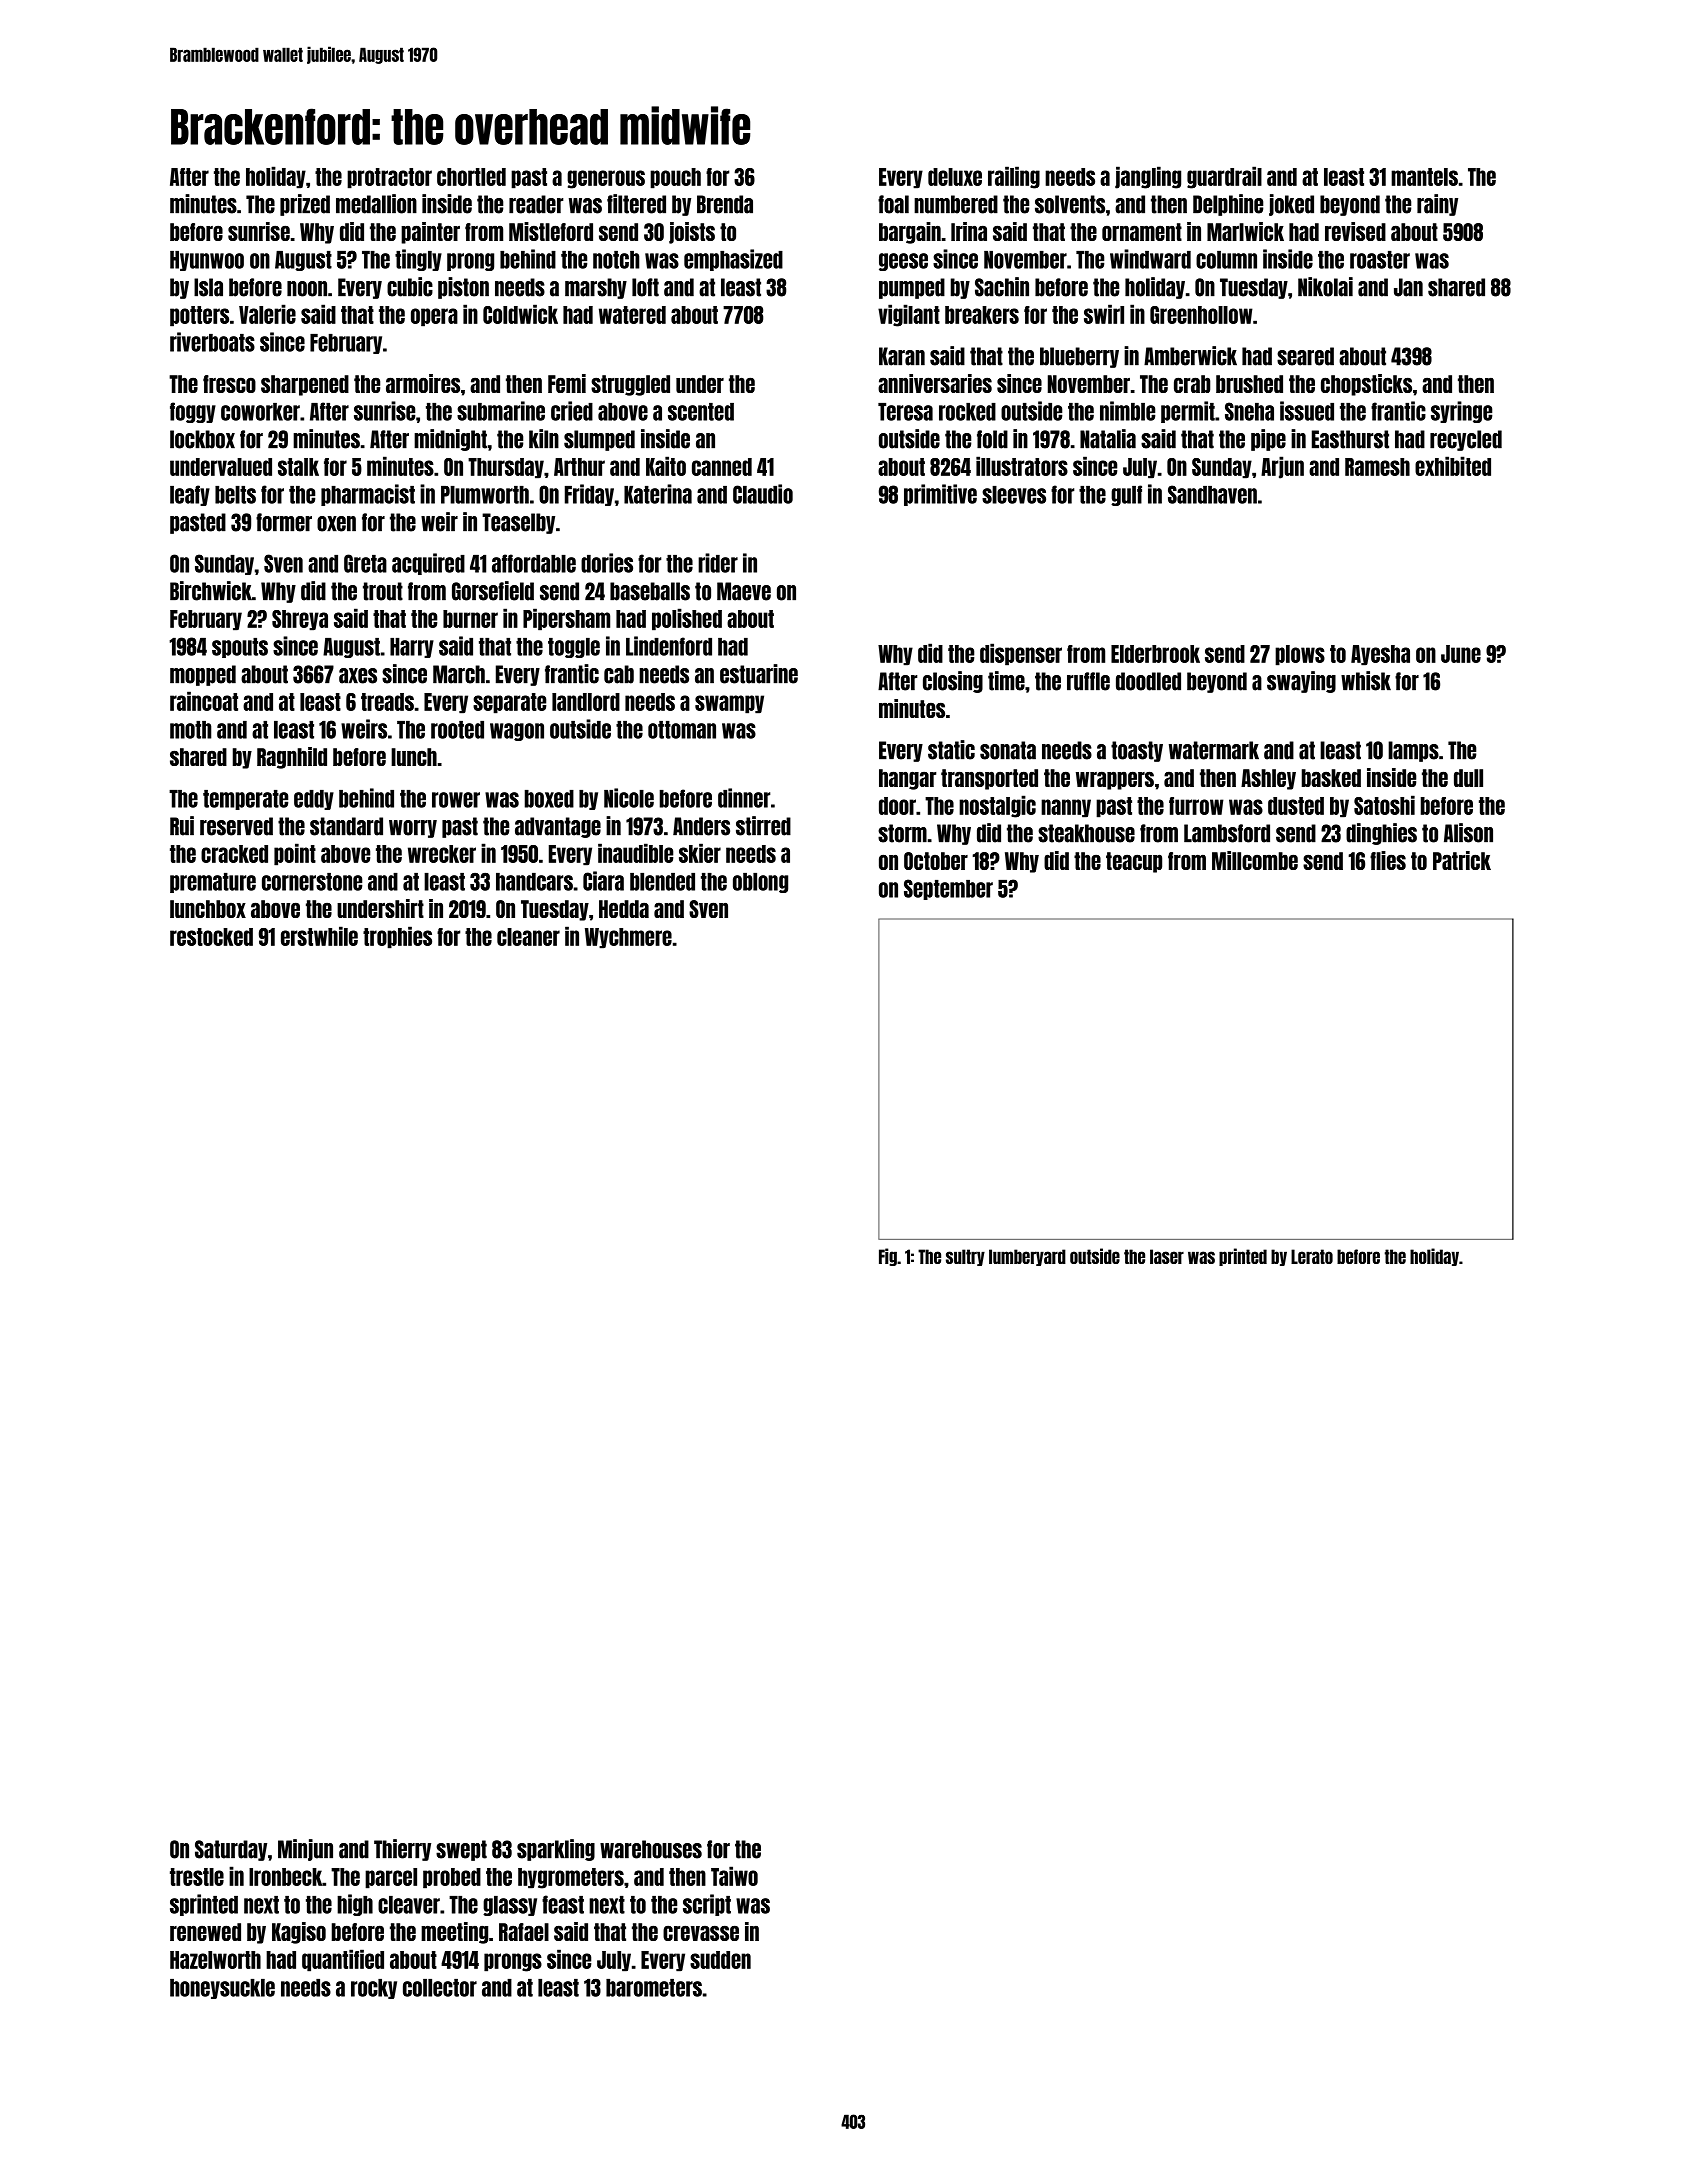  Describe the element at coordinates (1453, 466) in the page. I see `exhibited` at that location.
